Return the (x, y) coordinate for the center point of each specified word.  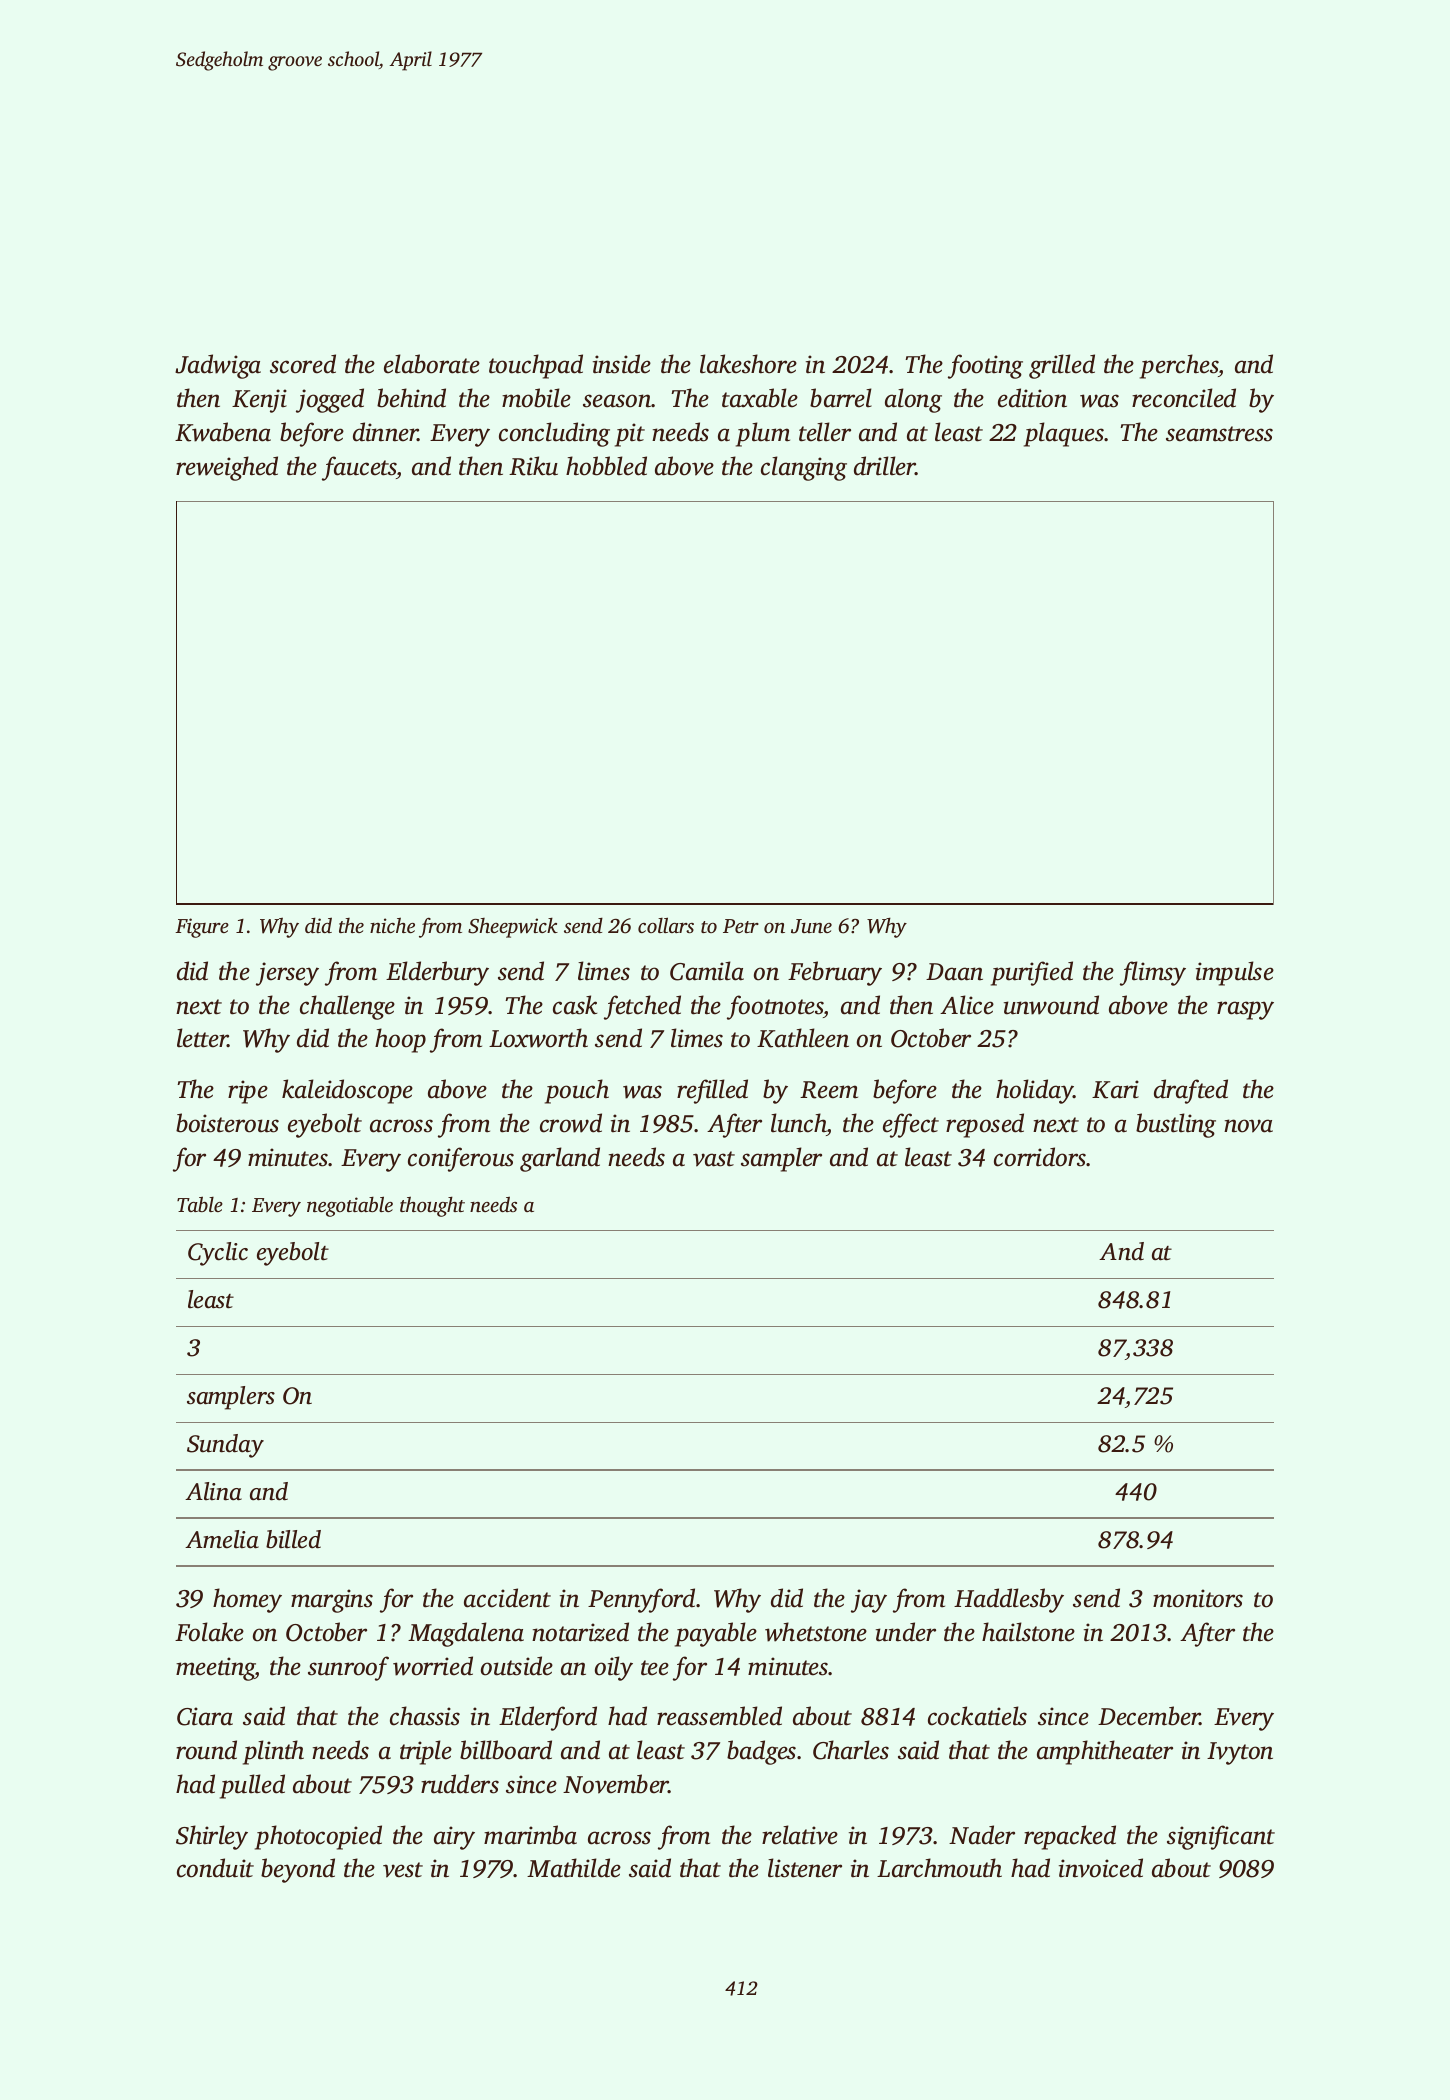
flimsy (1153, 973)
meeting (215, 1669)
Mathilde (574, 1868)
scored (303, 364)
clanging (804, 468)
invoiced (1101, 1868)
